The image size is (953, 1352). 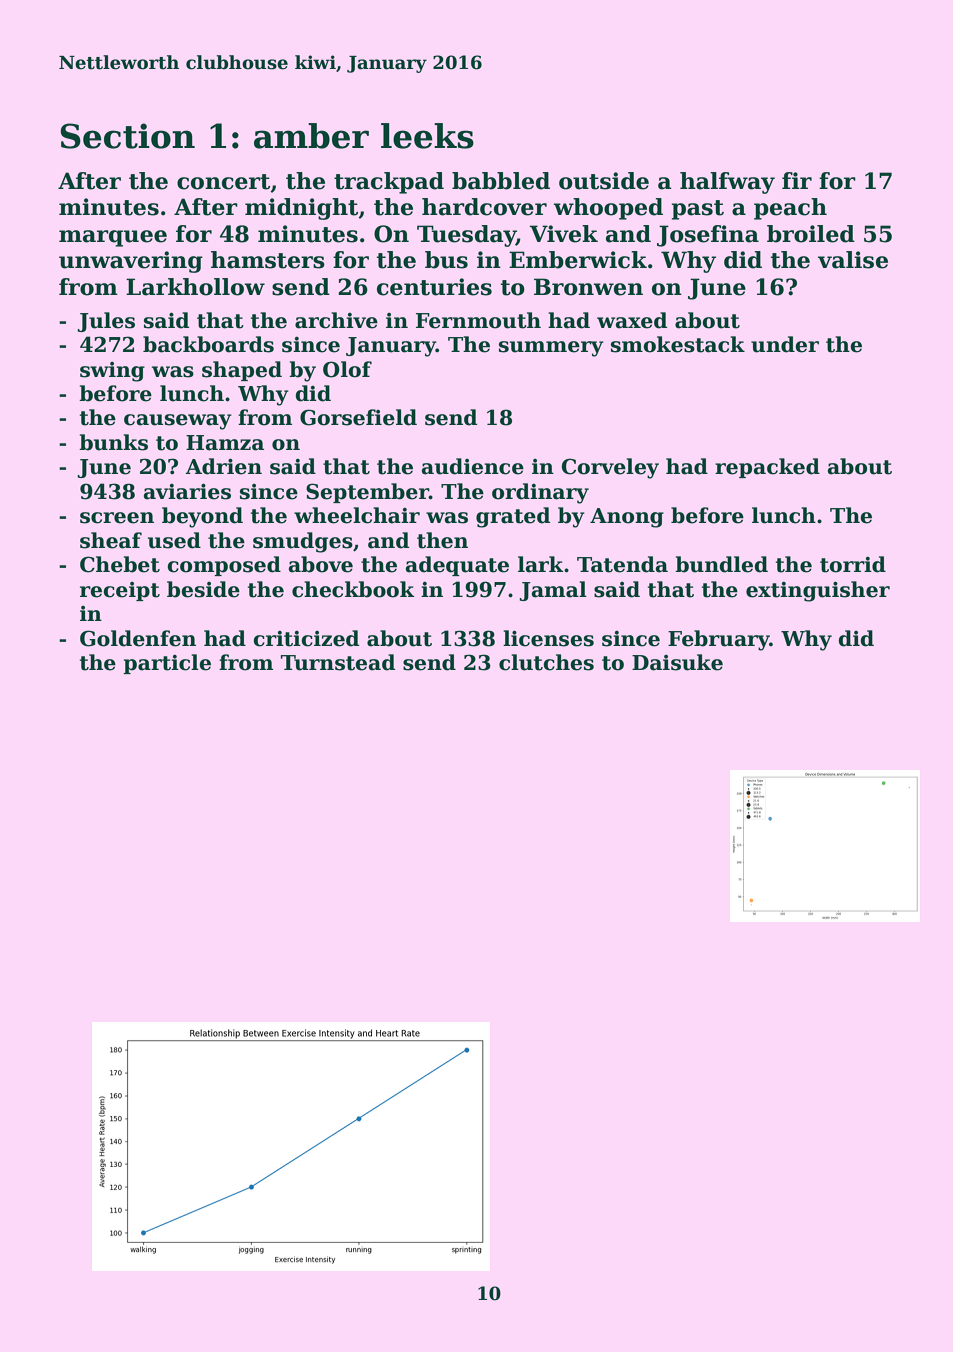 What do you see at coordinates (427, 136) in the screenshot?
I see `leeks` at bounding box center [427, 136].
